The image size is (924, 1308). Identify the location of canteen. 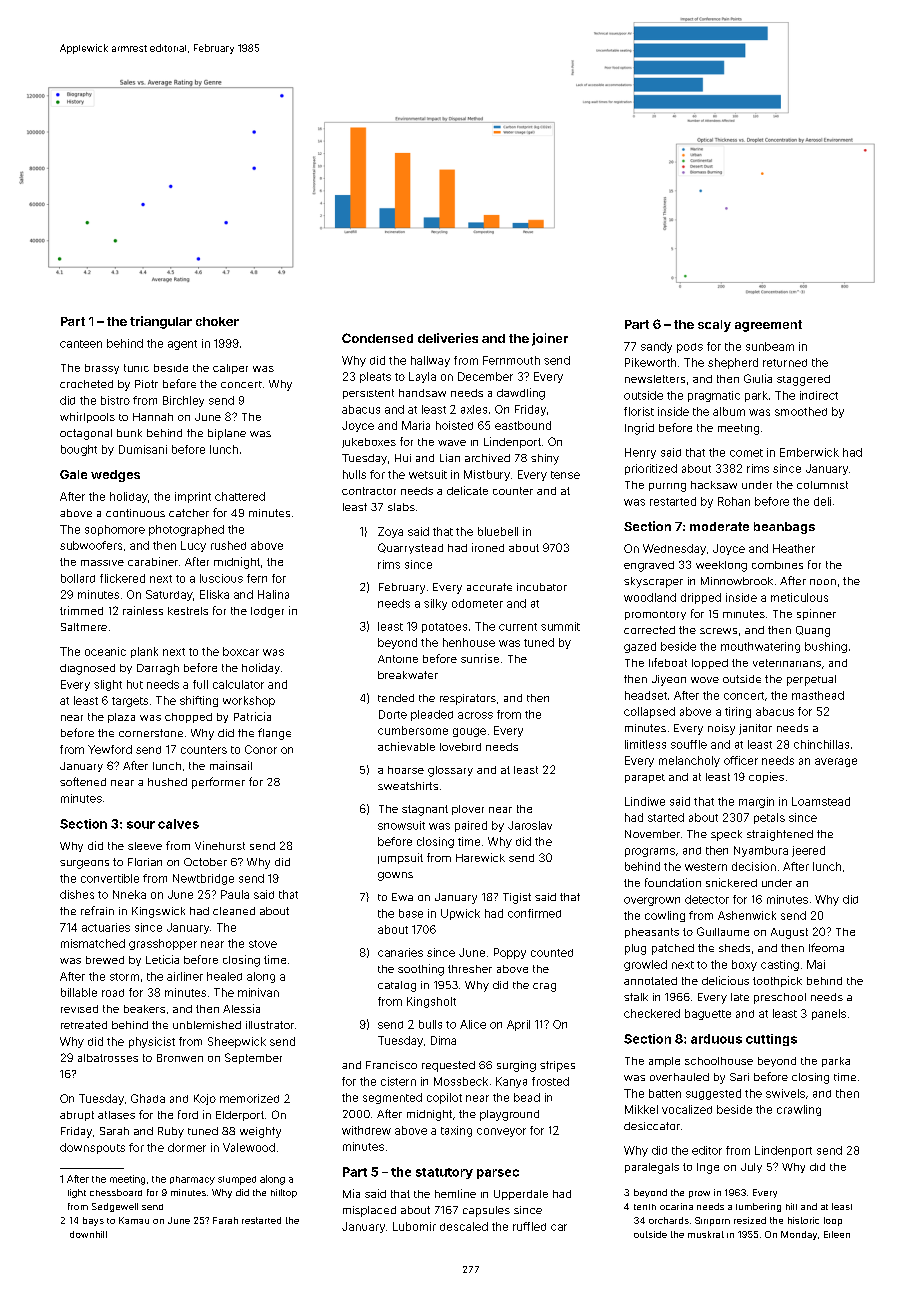
(81, 344).
